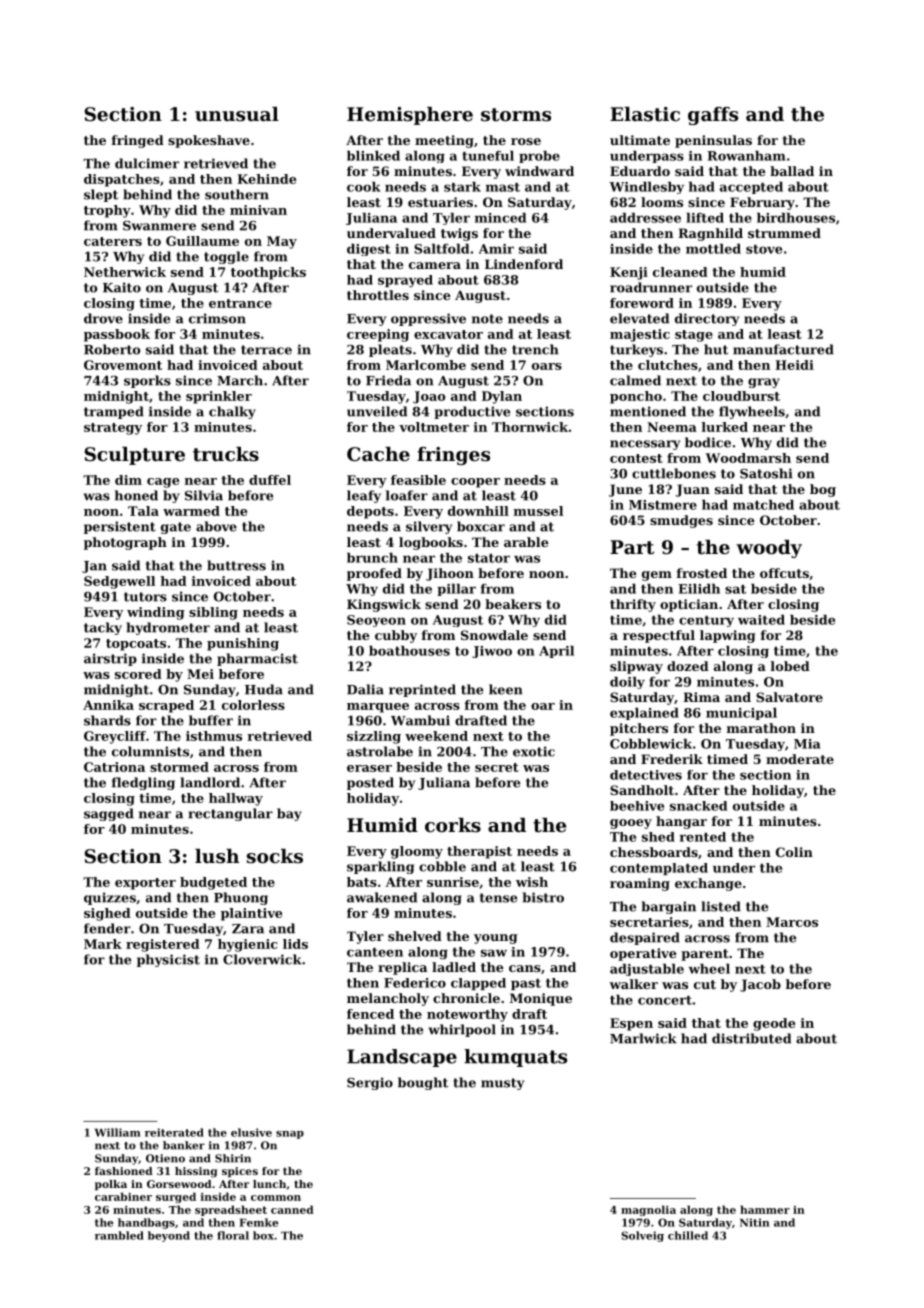  What do you see at coordinates (792, 922) in the screenshot?
I see `Marcos` at bounding box center [792, 922].
